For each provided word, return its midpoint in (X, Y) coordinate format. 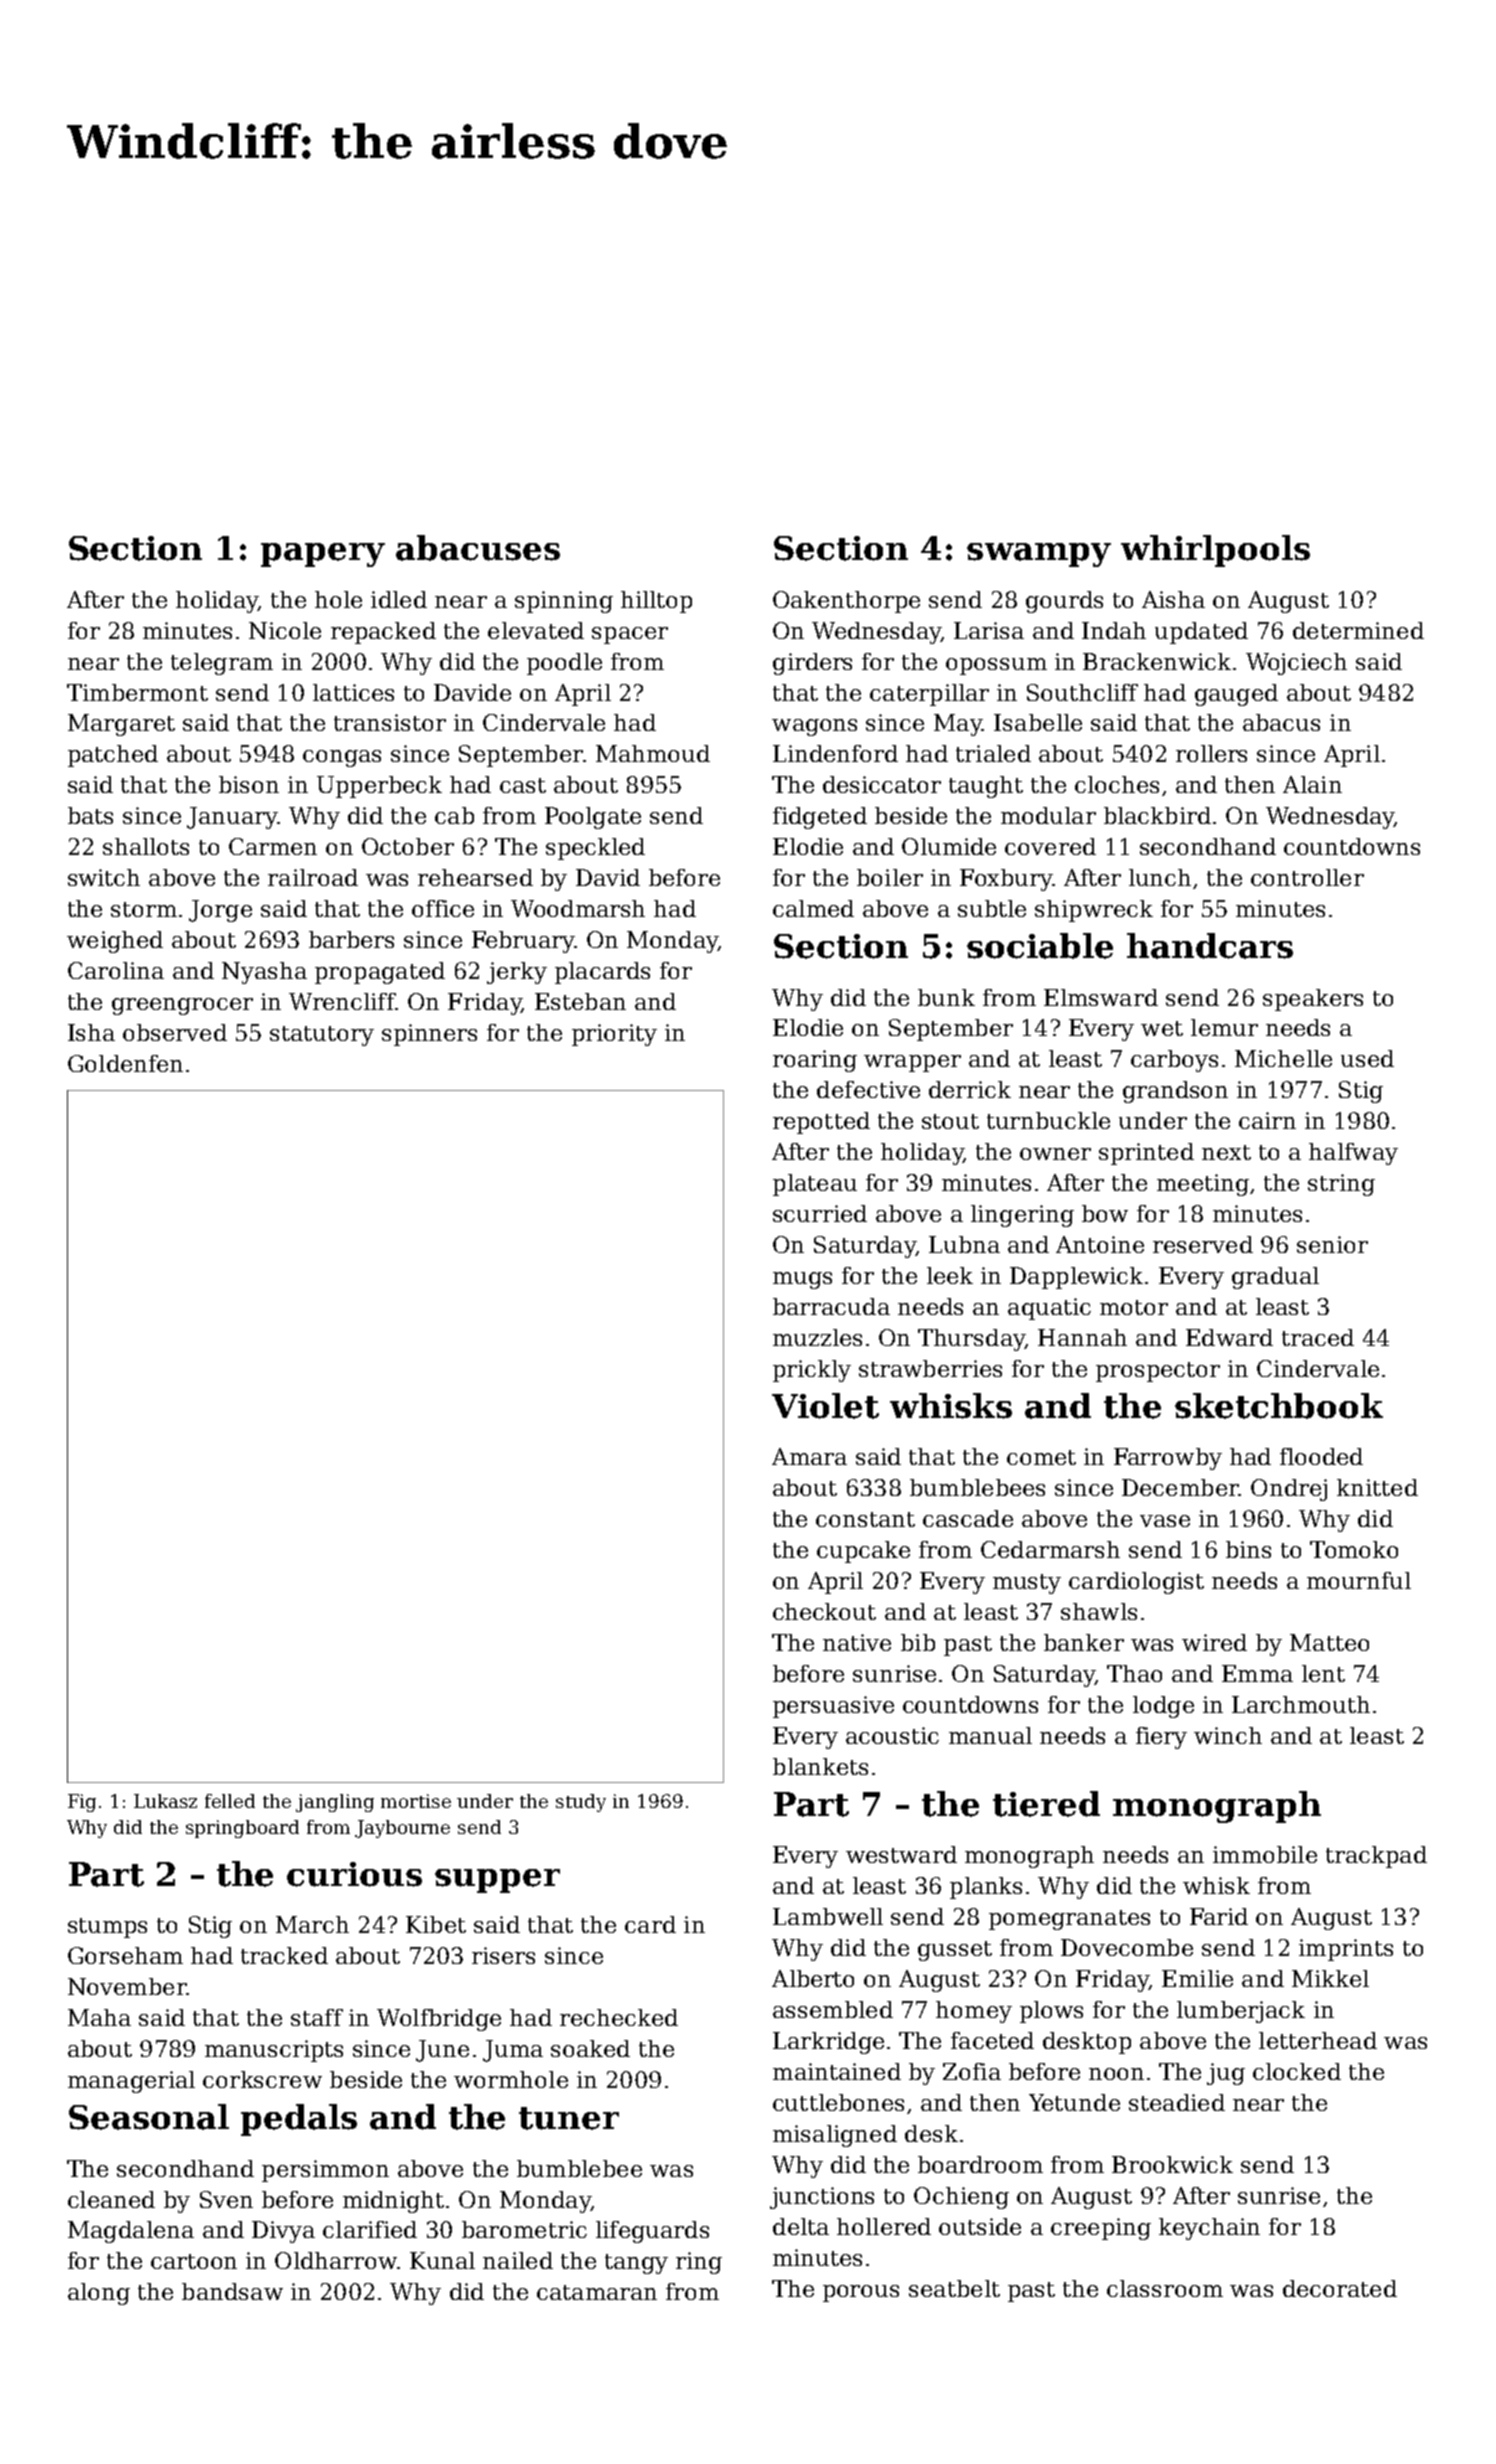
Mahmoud (653, 753)
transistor (390, 722)
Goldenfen (125, 1063)
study (581, 1803)
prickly (812, 1371)
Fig (82, 1803)
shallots (146, 846)
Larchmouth (1301, 1704)
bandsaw (232, 2291)
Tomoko (1354, 1549)
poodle (564, 664)
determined (1358, 630)
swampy (1039, 555)
